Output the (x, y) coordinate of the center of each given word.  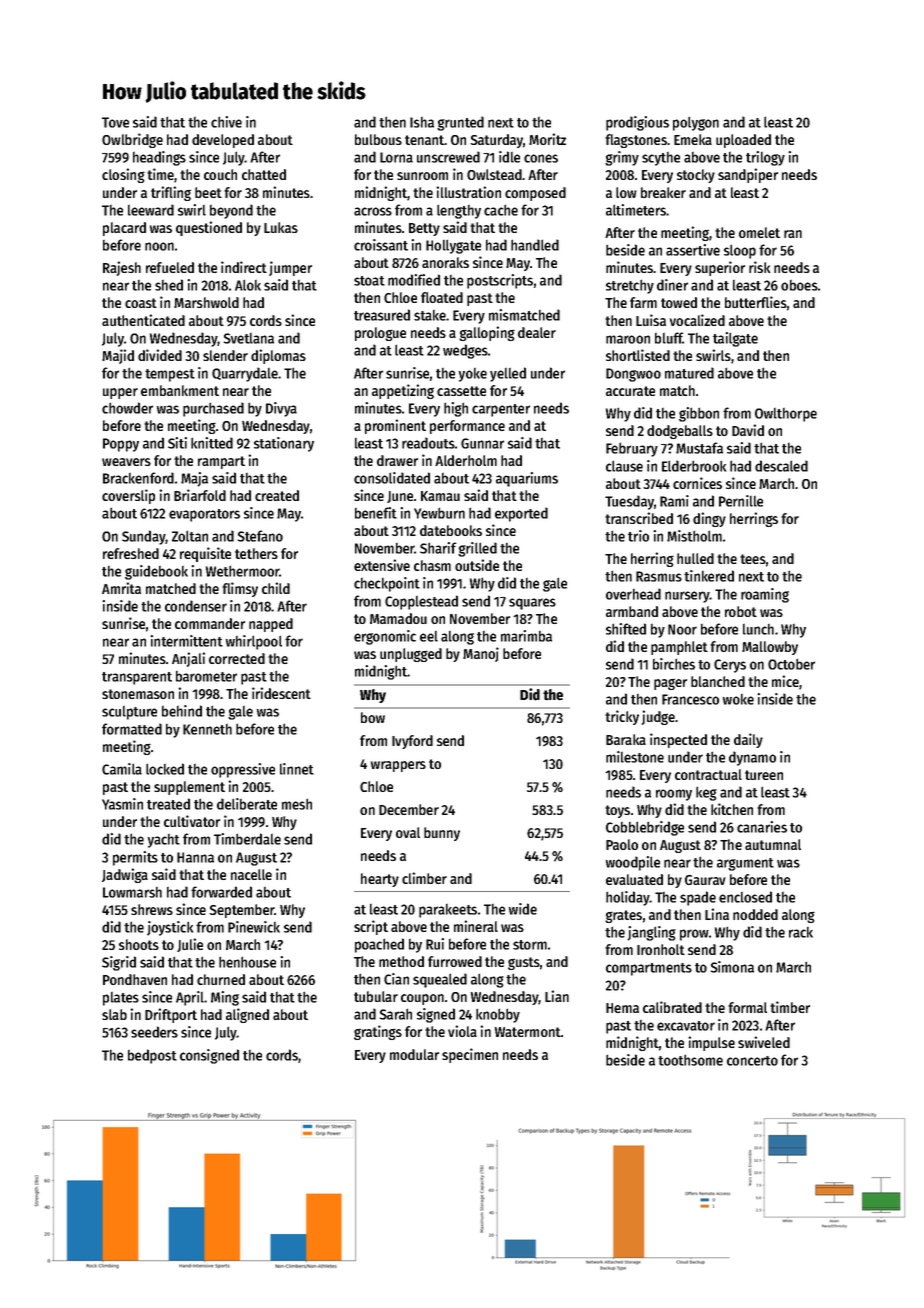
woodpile (633, 863)
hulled (695, 558)
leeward (151, 210)
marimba (526, 636)
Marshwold (206, 302)
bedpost (152, 1056)
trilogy (765, 158)
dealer (537, 332)
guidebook (156, 572)
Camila (122, 769)
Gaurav (705, 880)
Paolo (622, 844)
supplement (189, 788)
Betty (424, 229)
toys (617, 811)
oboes (799, 285)
